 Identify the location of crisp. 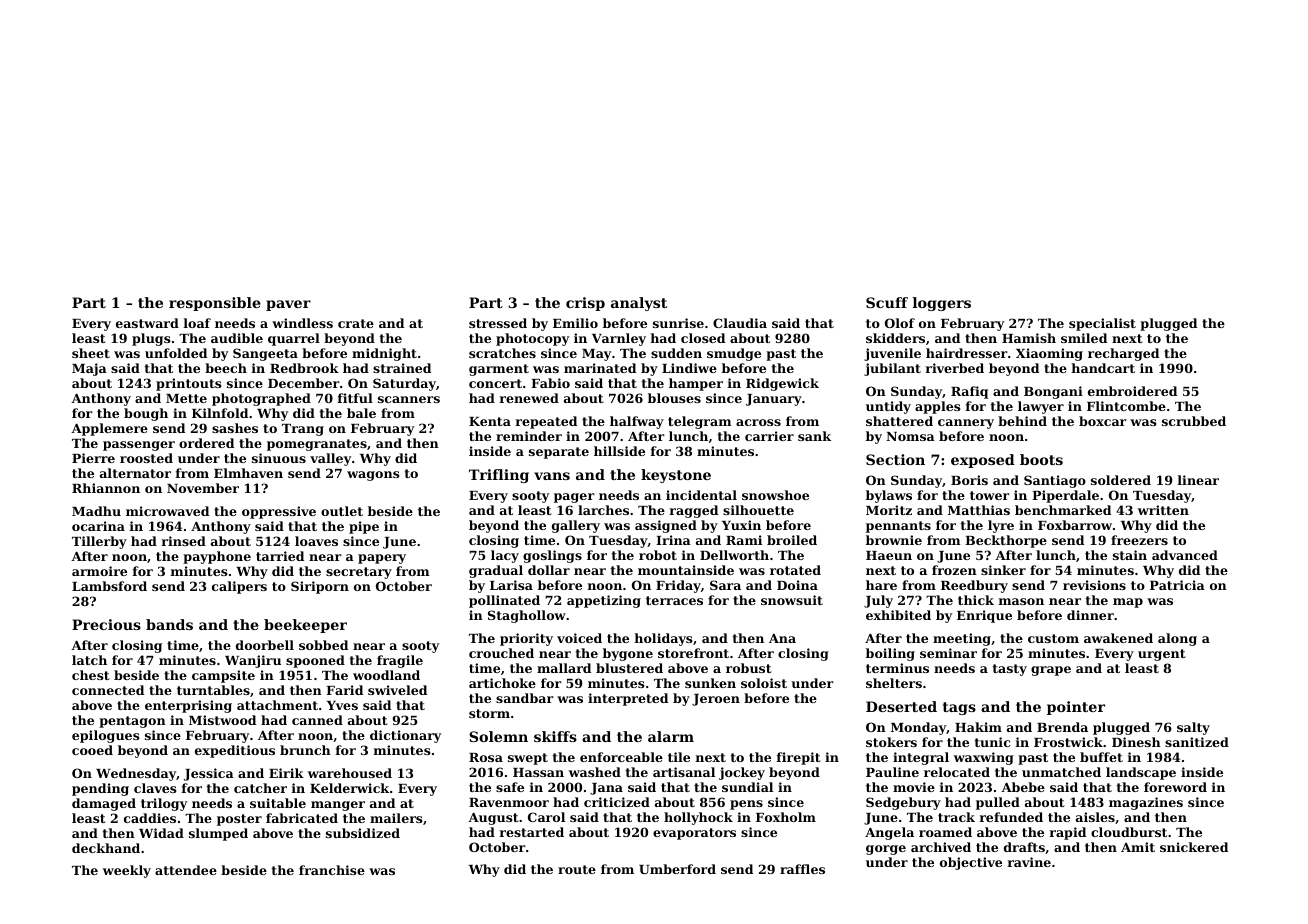
(585, 304).
